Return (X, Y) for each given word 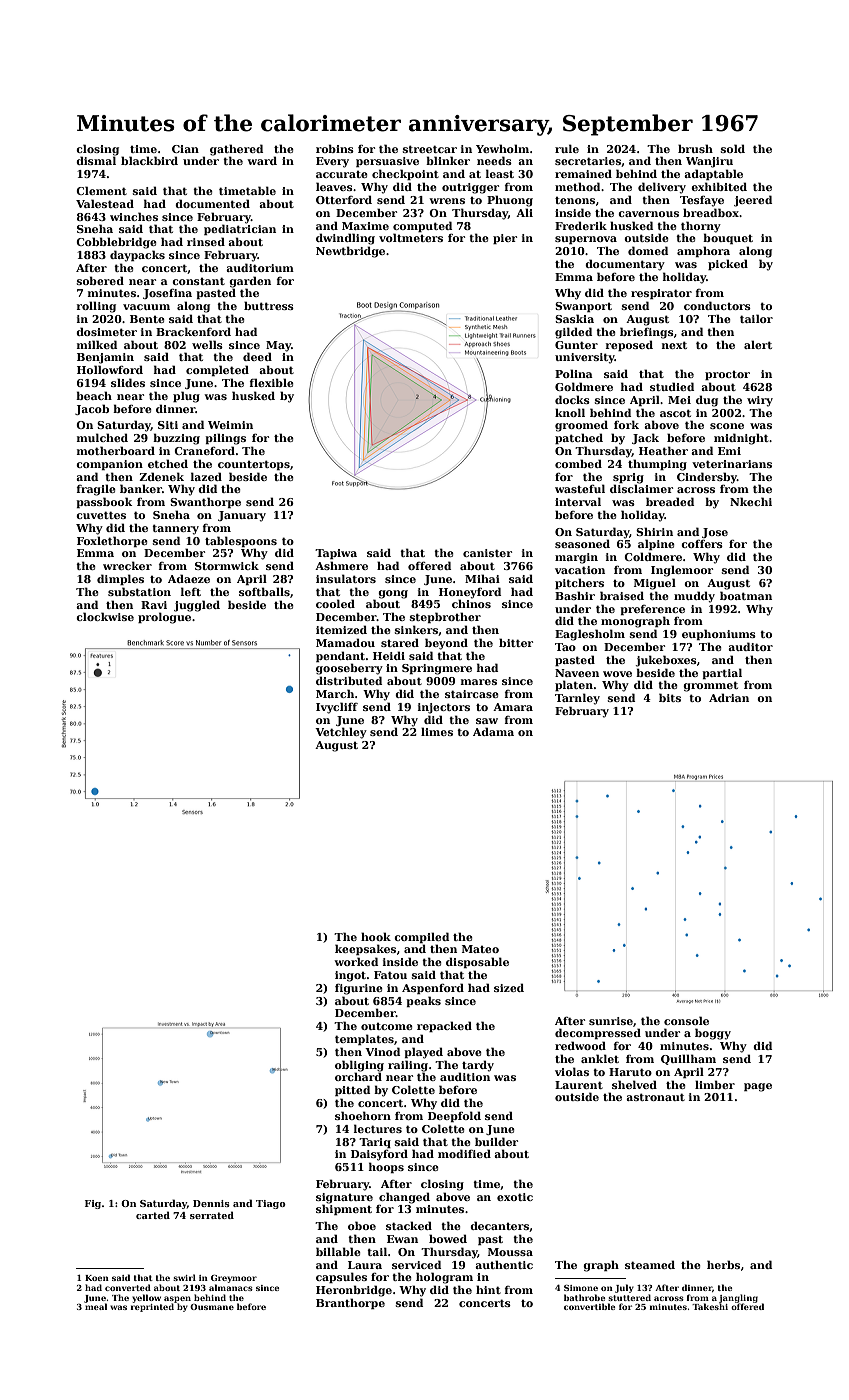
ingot (350, 976)
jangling (738, 1298)
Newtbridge (350, 252)
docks (572, 399)
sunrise (611, 1021)
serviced (416, 1264)
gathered (236, 150)
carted (153, 1215)
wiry (760, 401)
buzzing (176, 439)
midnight (741, 439)
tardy (478, 1066)
